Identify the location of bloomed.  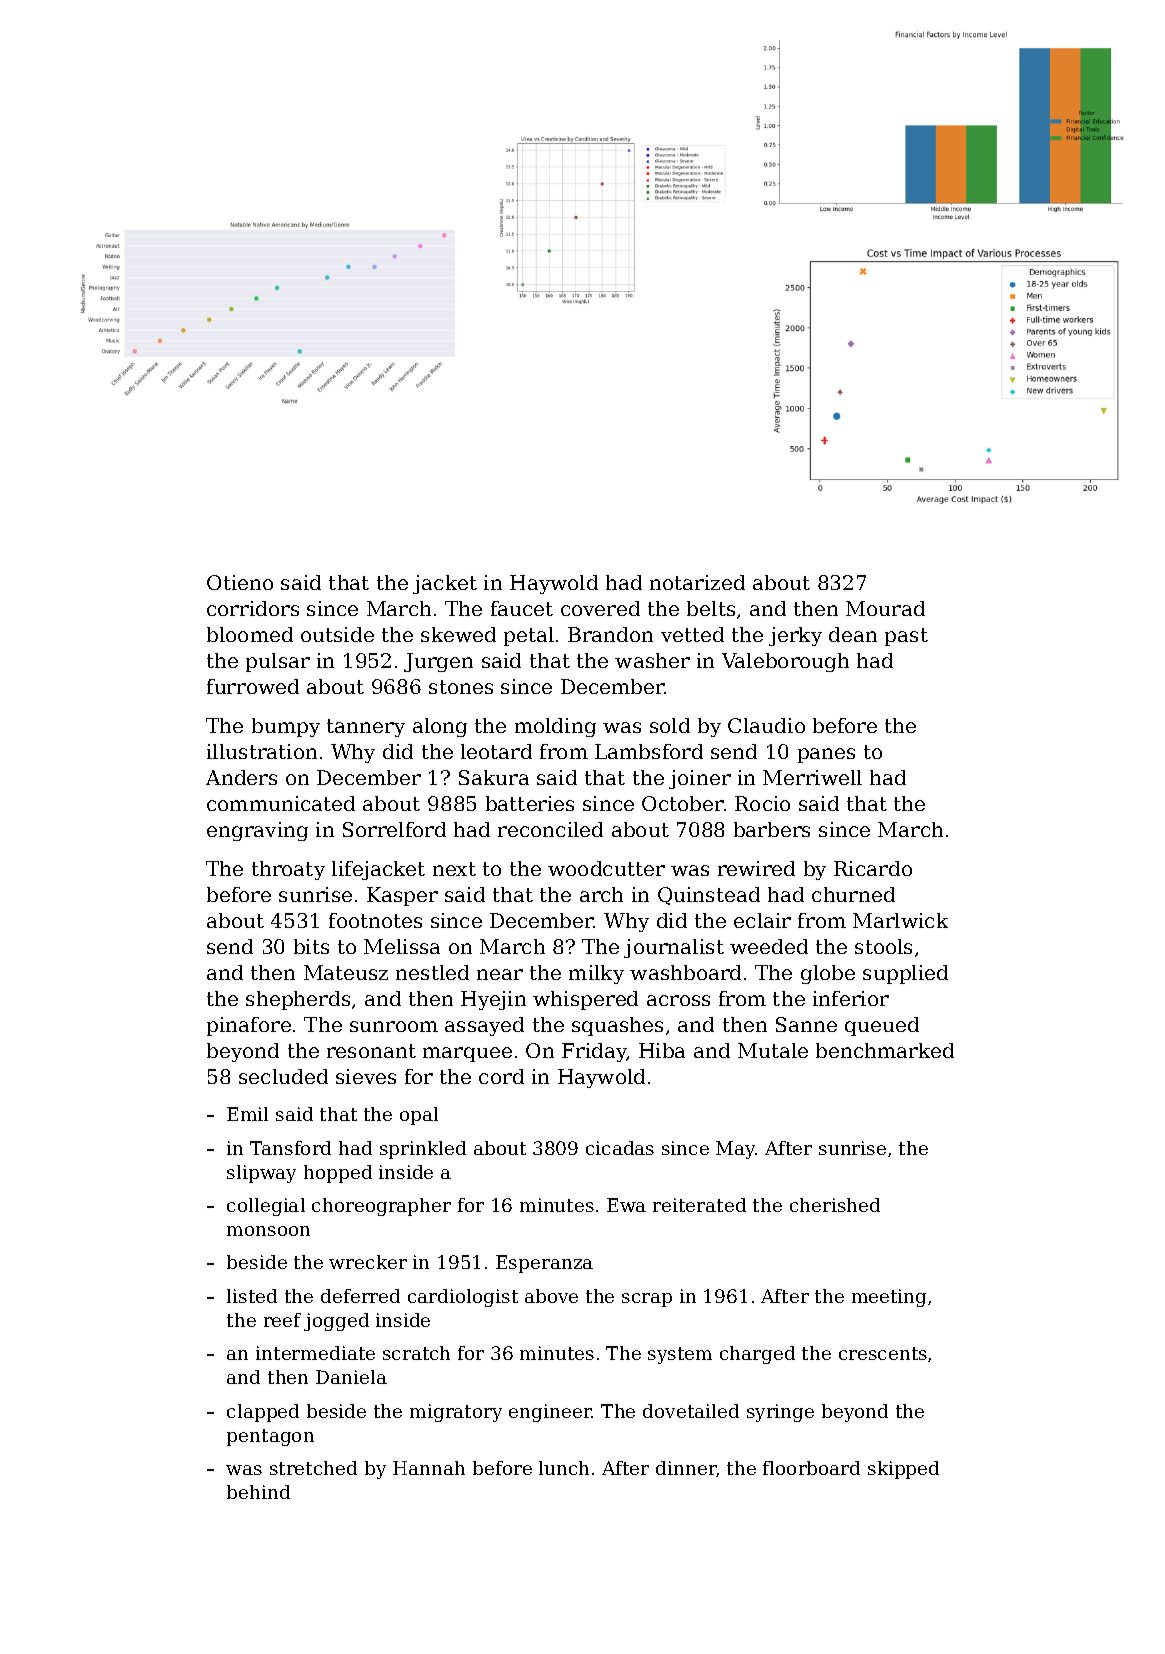
(250, 634).
